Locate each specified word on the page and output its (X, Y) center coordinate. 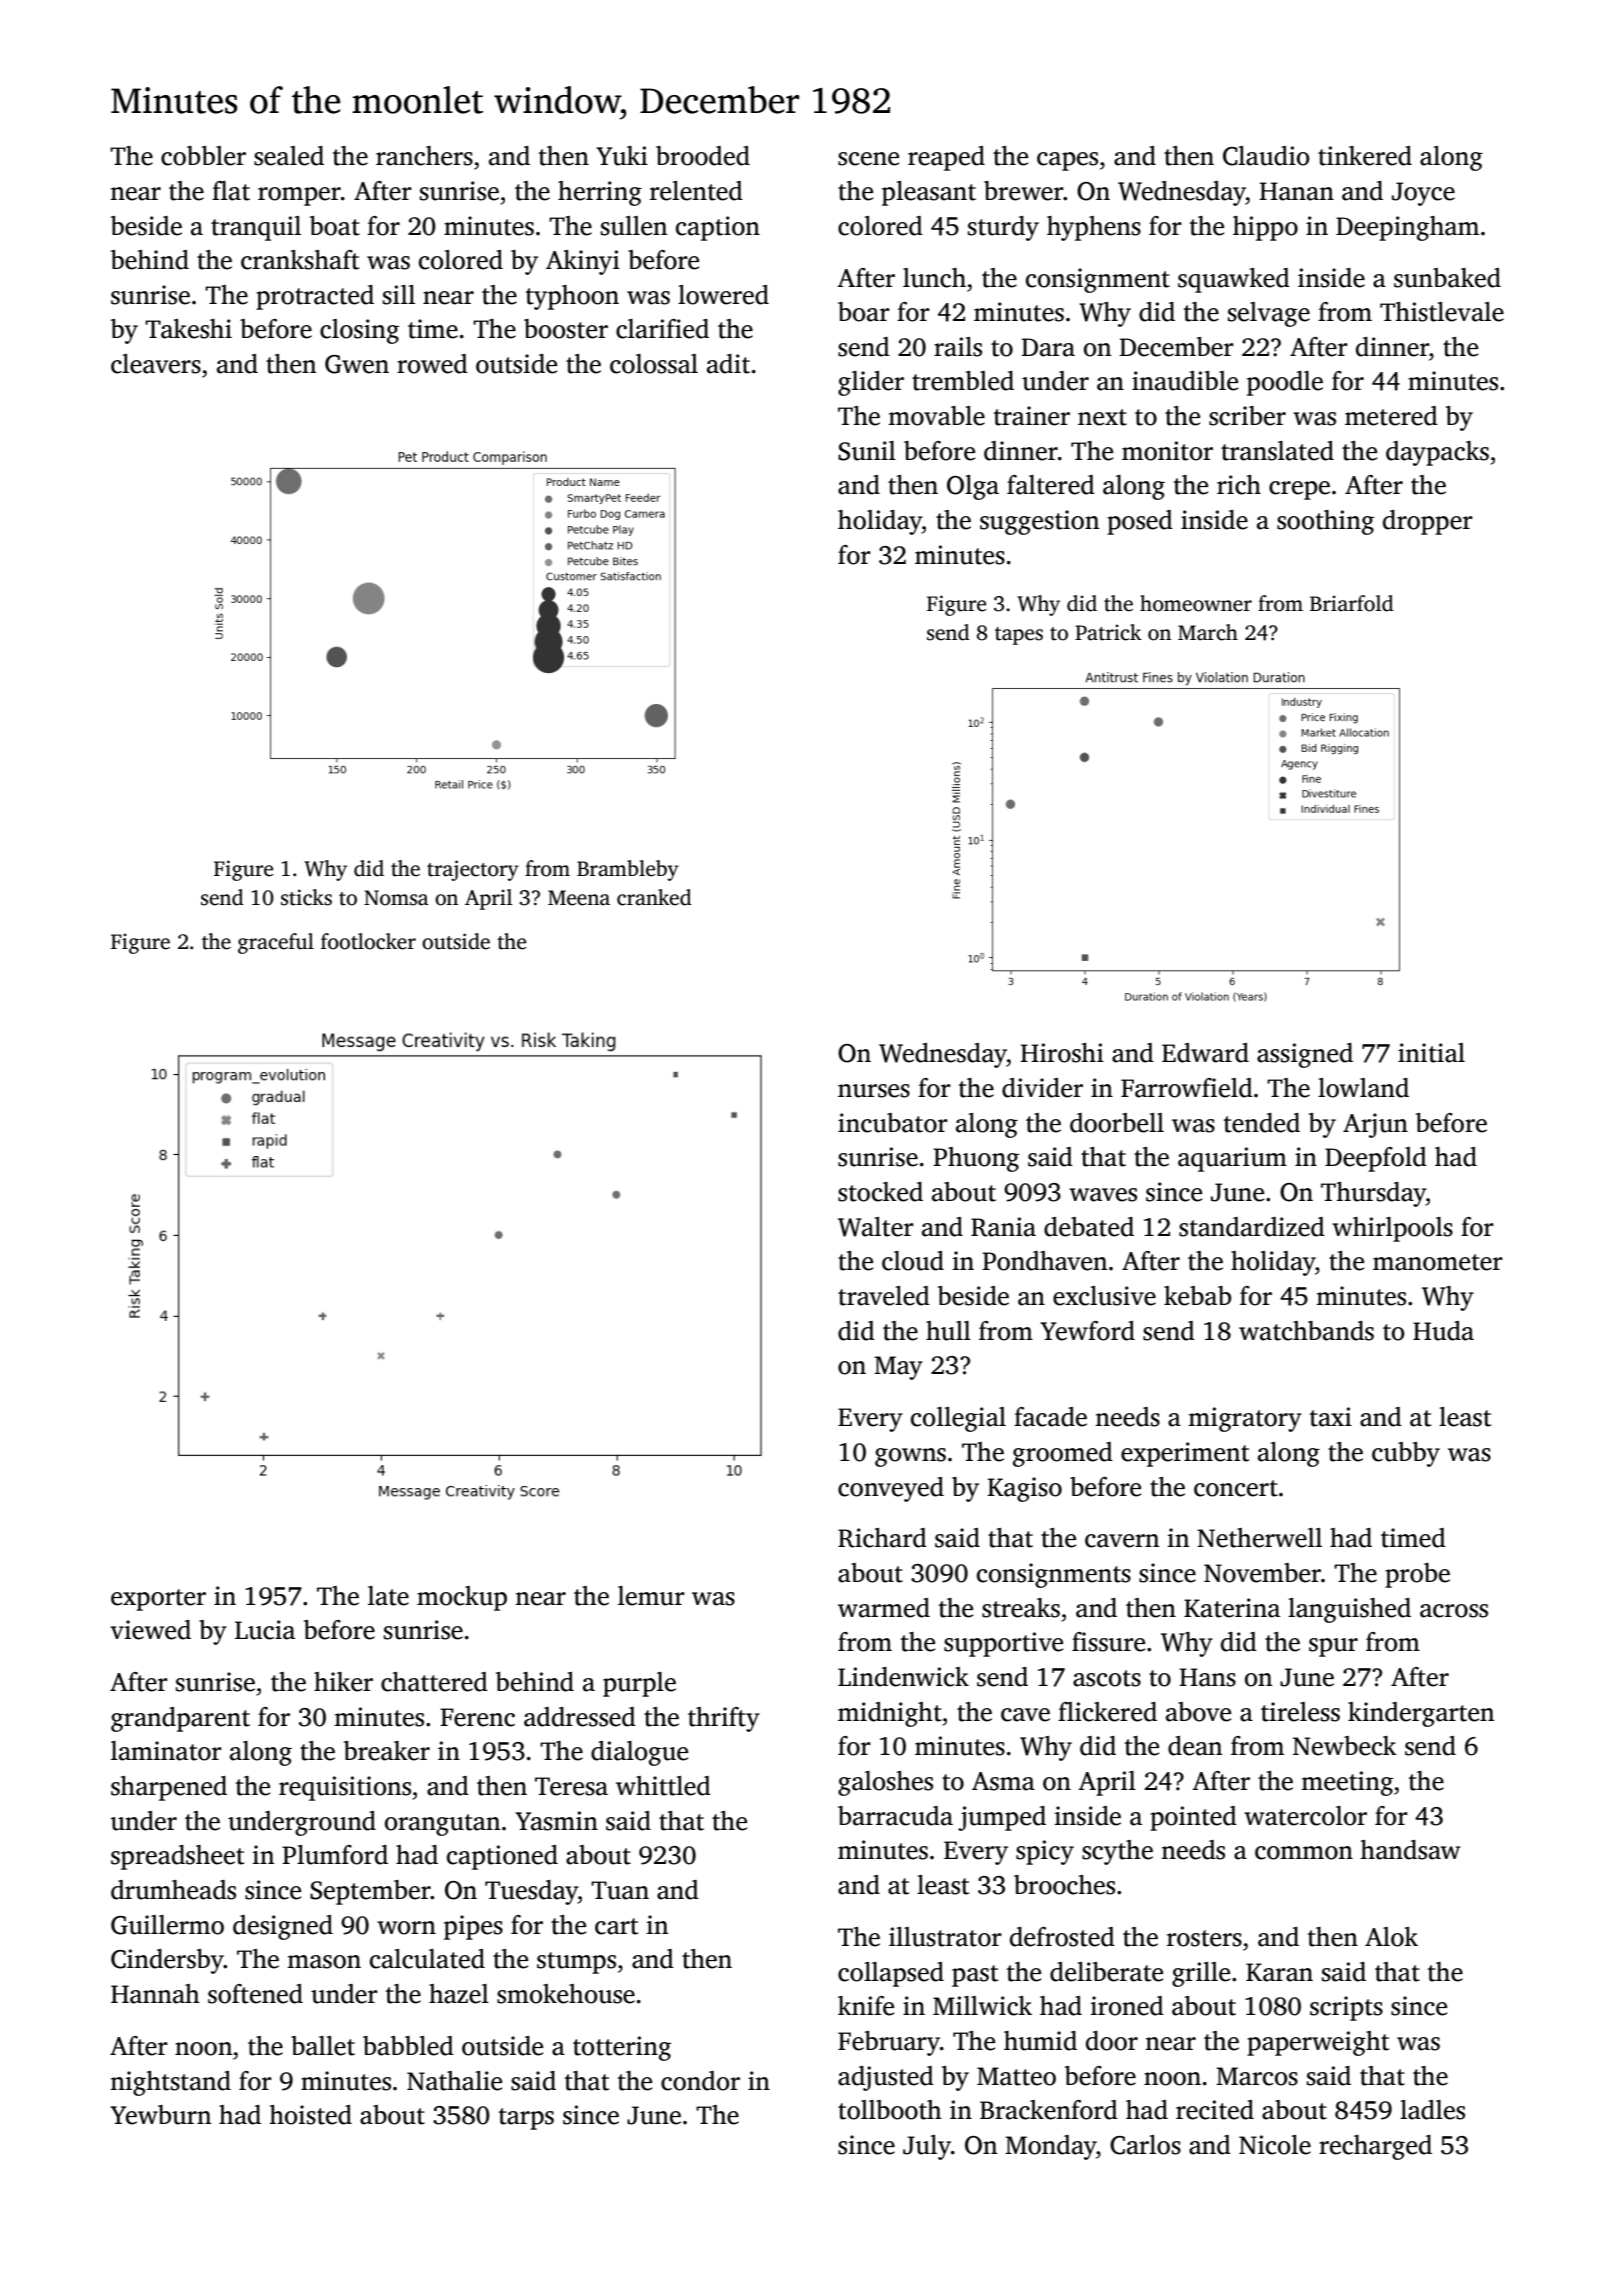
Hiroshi (1062, 1053)
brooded (703, 156)
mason (324, 1962)
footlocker (368, 941)
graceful (276, 943)
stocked (880, 1192)
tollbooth (890, 2110)
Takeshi (188, 329)
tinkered (1365, 156)
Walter (876, 1227)
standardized (1252, 1227)
